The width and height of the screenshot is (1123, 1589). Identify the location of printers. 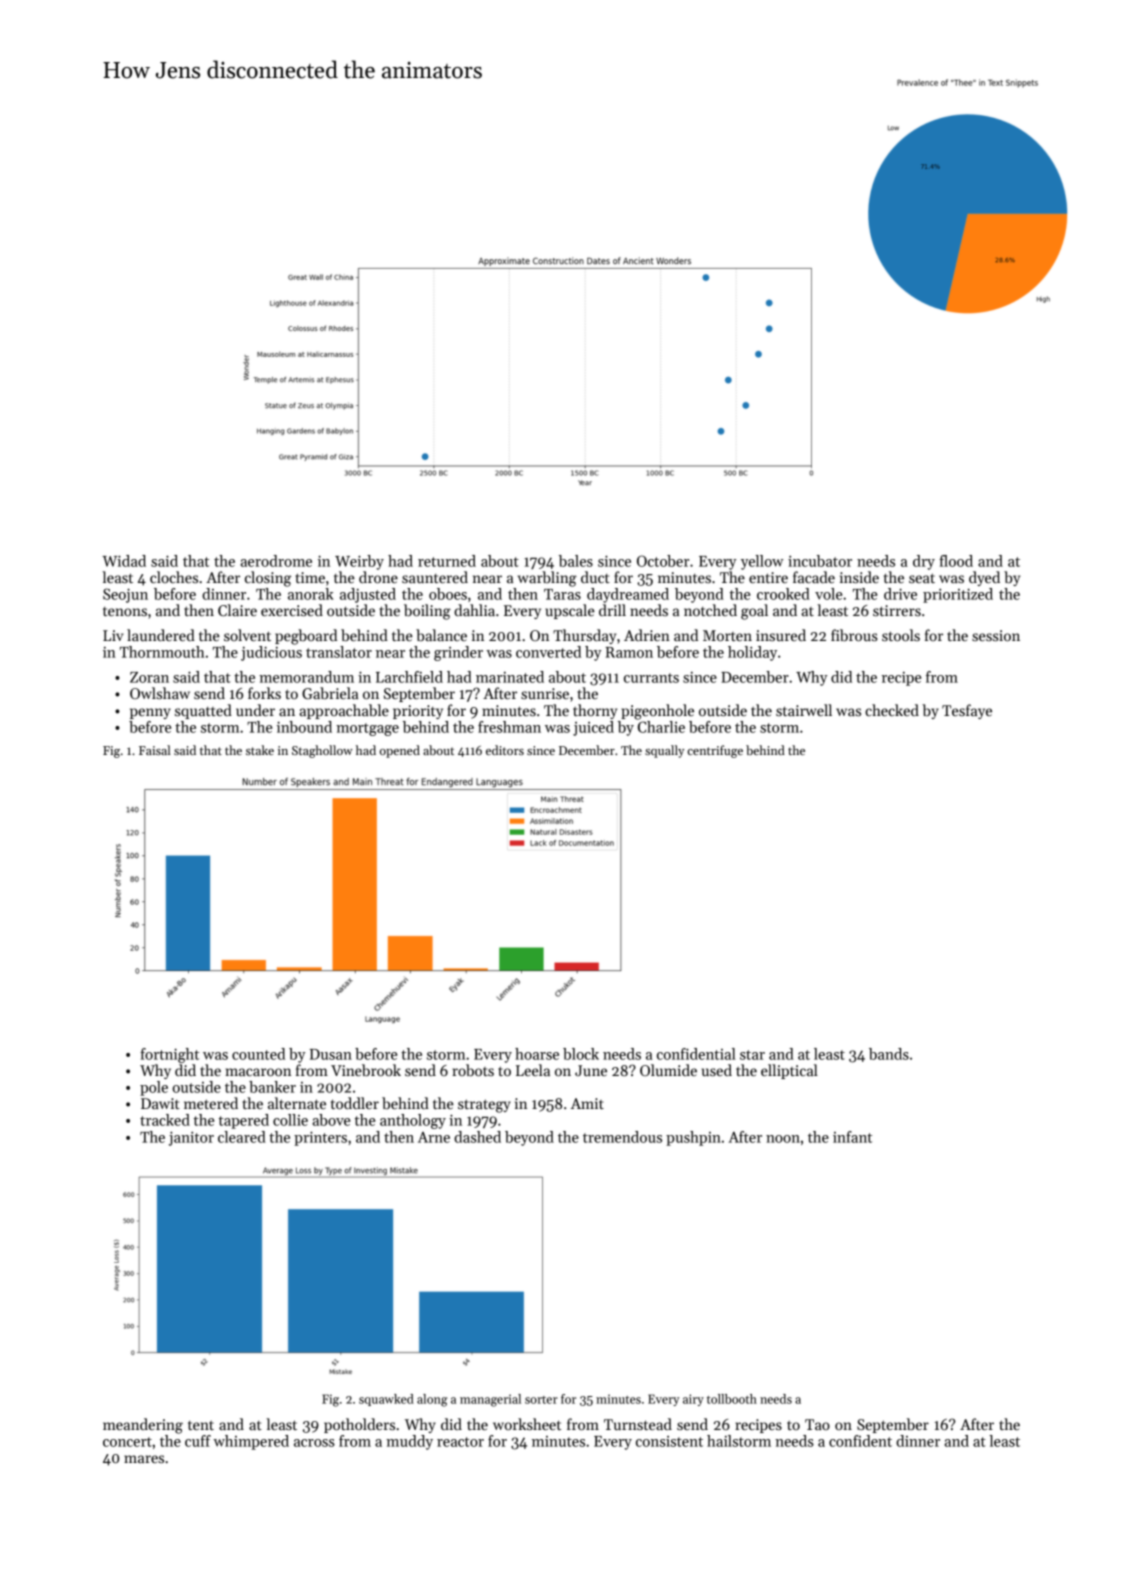
(320, 1138).
